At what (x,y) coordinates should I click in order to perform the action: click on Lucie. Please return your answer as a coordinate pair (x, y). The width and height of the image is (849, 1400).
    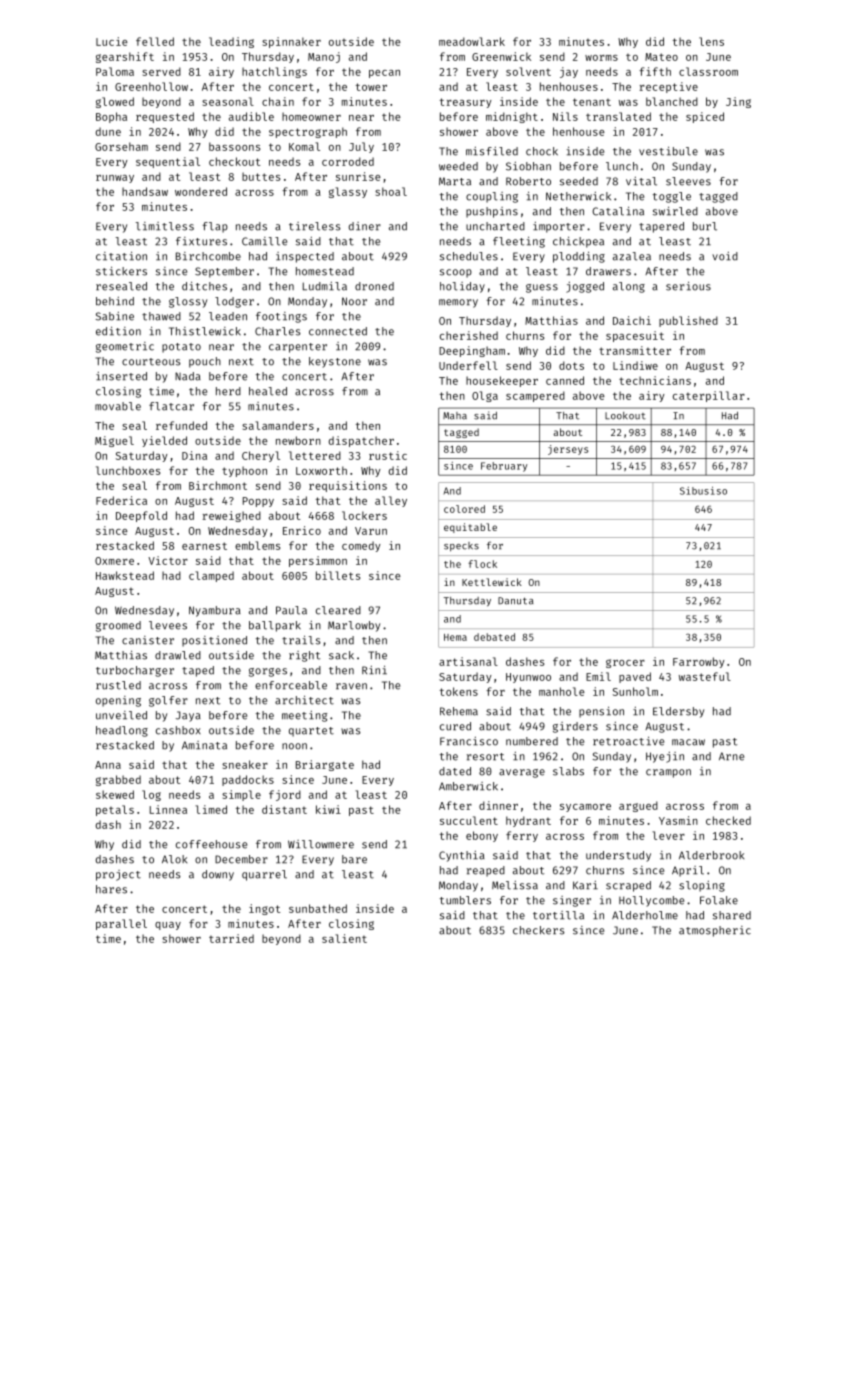
    Looking at the image, I should click on (112, 41).
